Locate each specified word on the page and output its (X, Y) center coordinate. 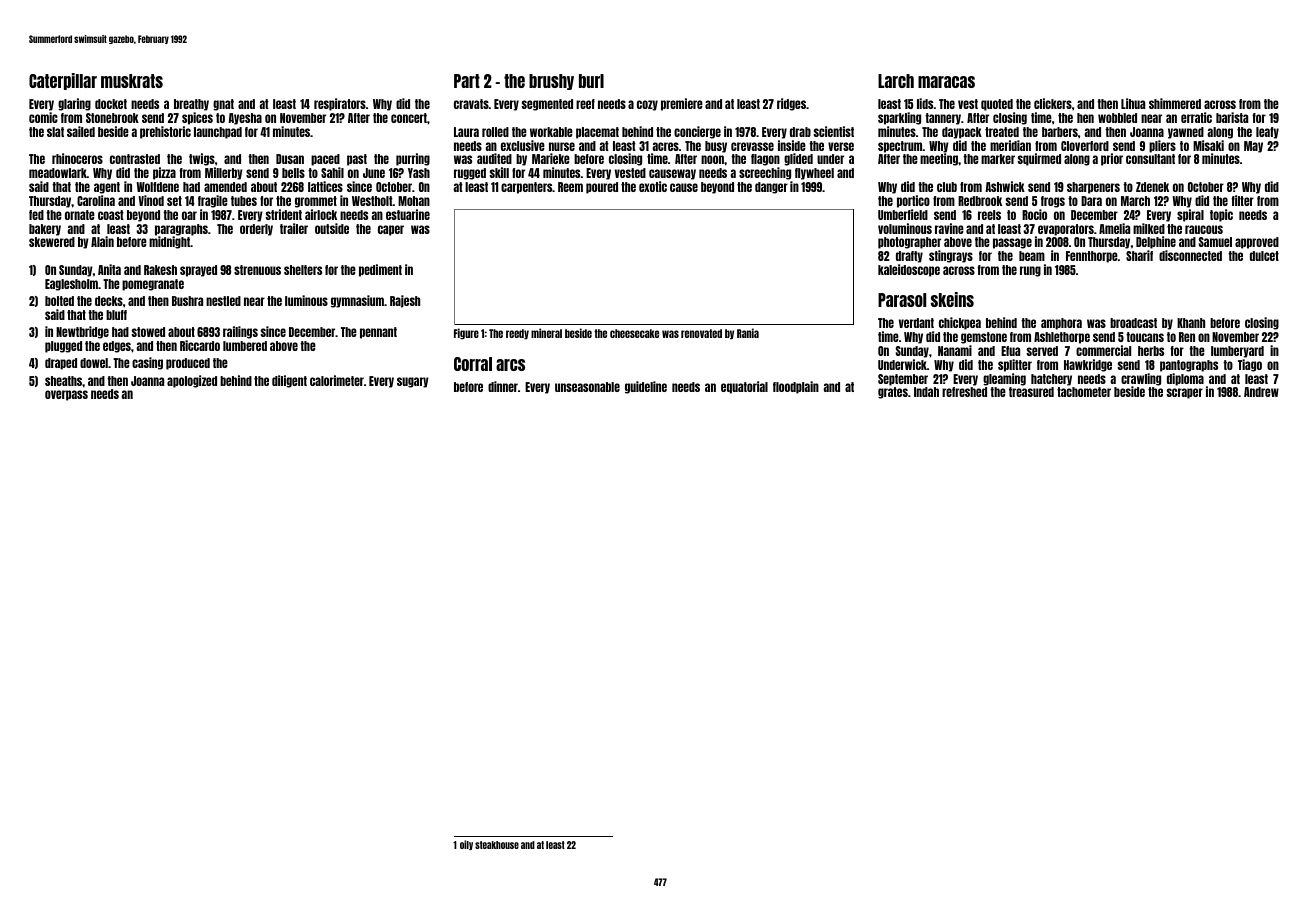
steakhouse (497, 845)
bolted (59, 301)
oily (466, 845)
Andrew (1261, 392)
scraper (1184, 393)
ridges (791, 104)
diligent (289, 381)
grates (893, 393)
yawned (1186, 133)
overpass (66, 395)
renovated (701, 333)
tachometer (1084, 392)
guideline (646, 387)
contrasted (135, 159)
